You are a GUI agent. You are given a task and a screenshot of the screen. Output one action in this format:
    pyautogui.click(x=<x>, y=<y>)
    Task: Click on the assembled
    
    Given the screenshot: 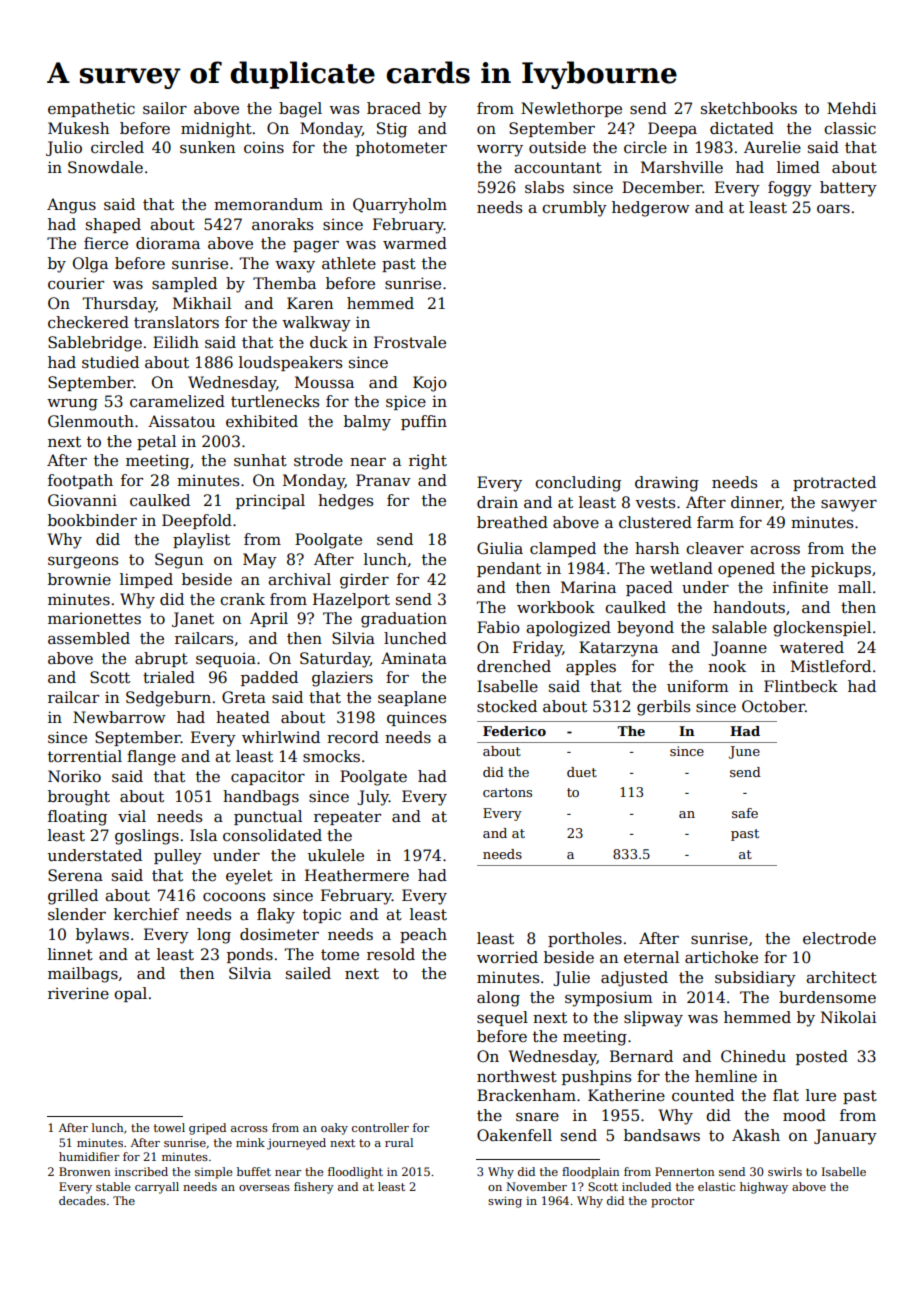 What is the action you would take?
    pyautogui.click(x=89, y=638)
